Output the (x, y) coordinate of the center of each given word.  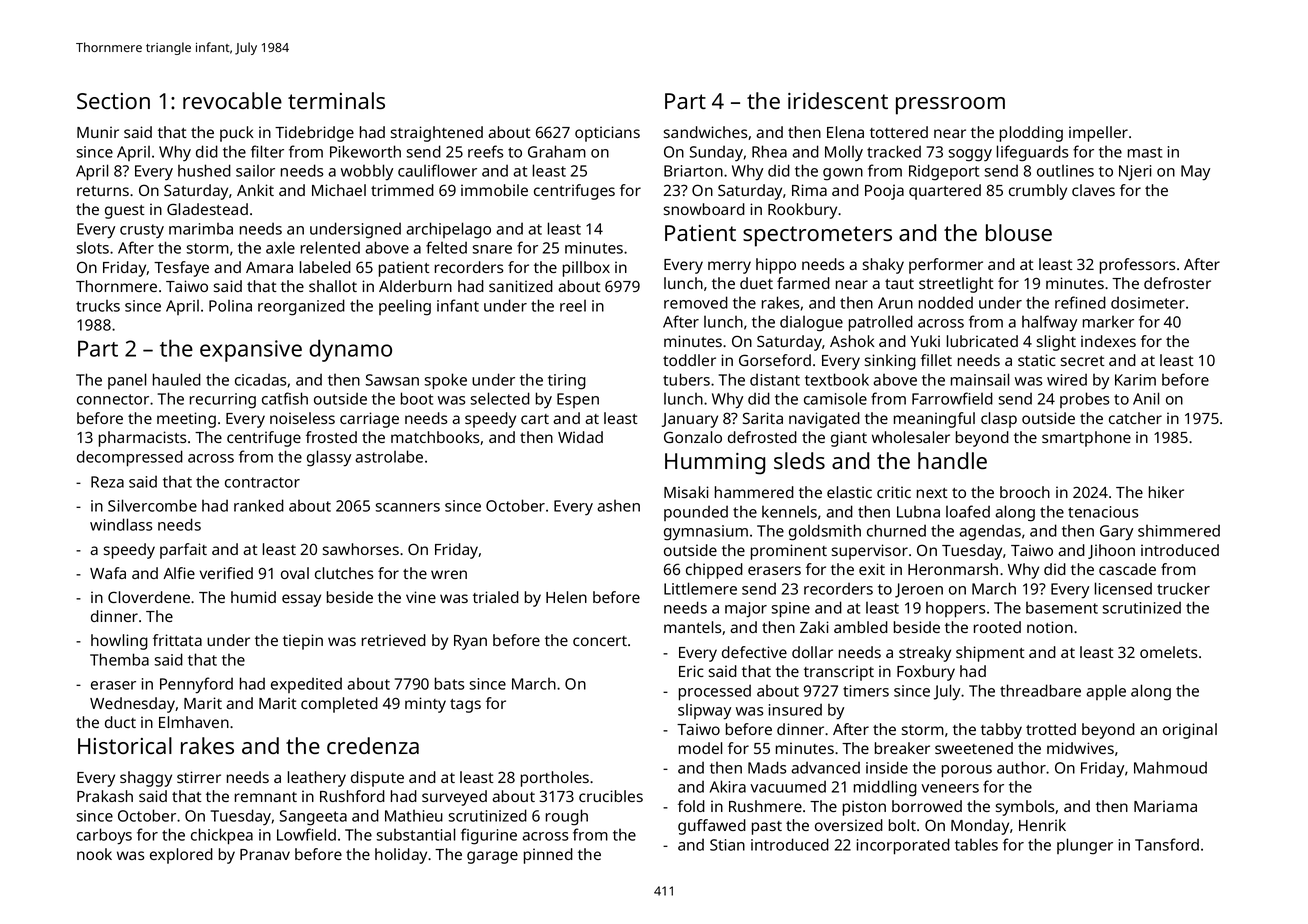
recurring (223, 401)
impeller (1098, 134)
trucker (1183, 589)
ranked (259, 505)
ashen (618, 506)
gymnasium (706, 533)
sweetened (974, 748)
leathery (317, 779)
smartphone (1086, 439)
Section (113, 101)
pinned (548, 856)
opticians (607, 134)
